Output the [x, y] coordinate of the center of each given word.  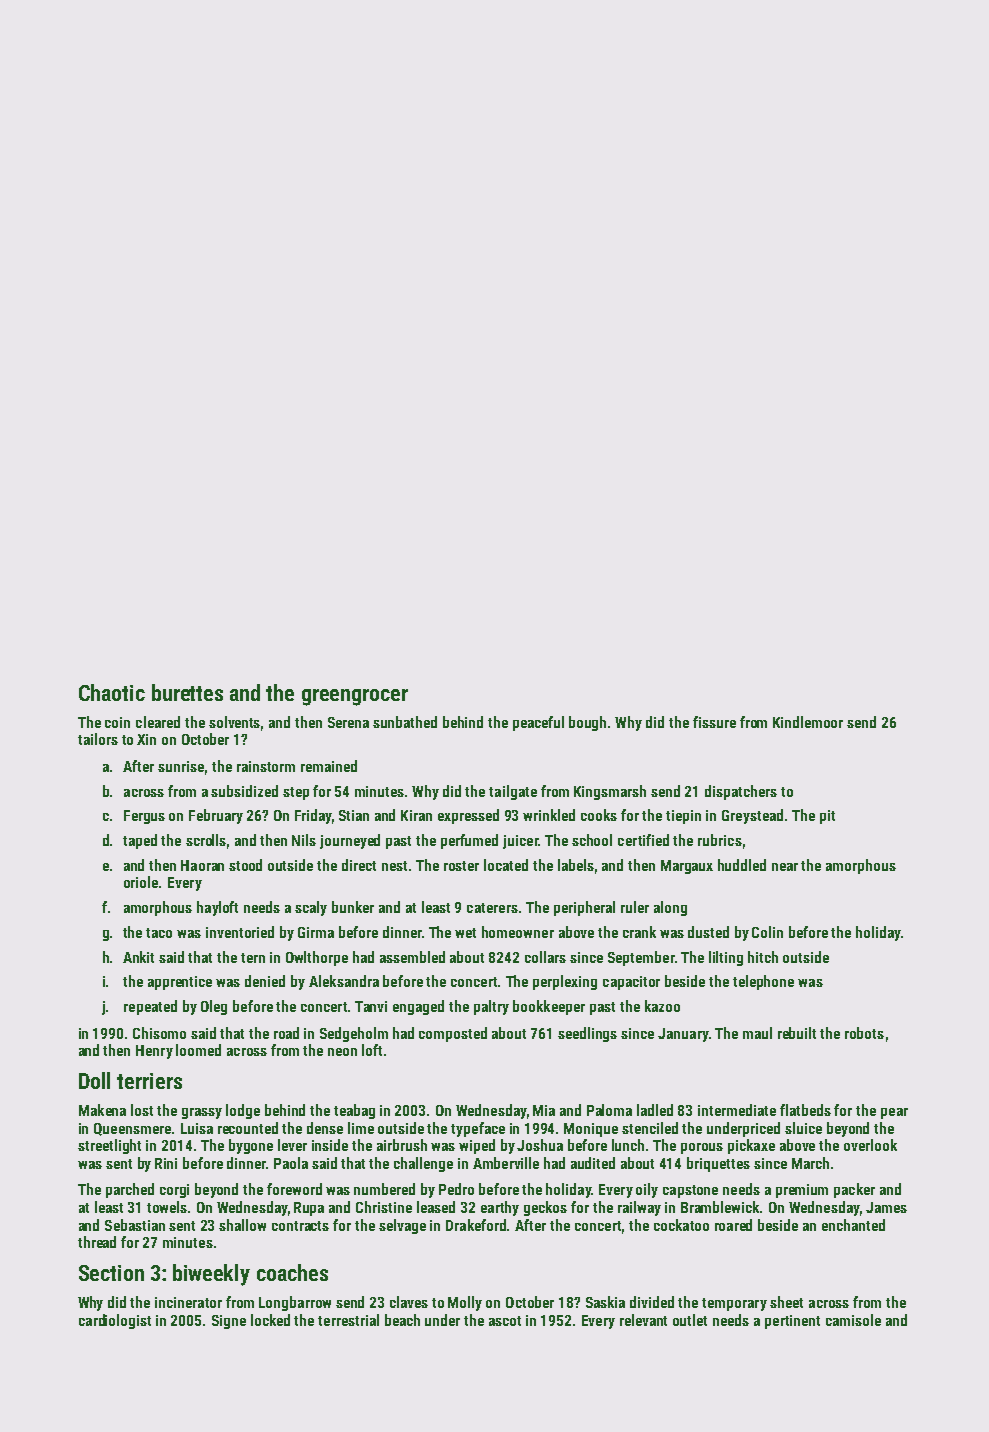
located [506, 865]
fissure [714, 722]
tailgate [513, 792]
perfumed [469, 841]
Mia [544, 1110]
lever [292, 1145]
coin [117, 722]
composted [453, 1034]
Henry [154, 1052]
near [785, 867]
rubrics [719, 840]
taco [159, 933]
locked [270, 1320]
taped [140, 841]
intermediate [737, 1110]
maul [757, 1033]
